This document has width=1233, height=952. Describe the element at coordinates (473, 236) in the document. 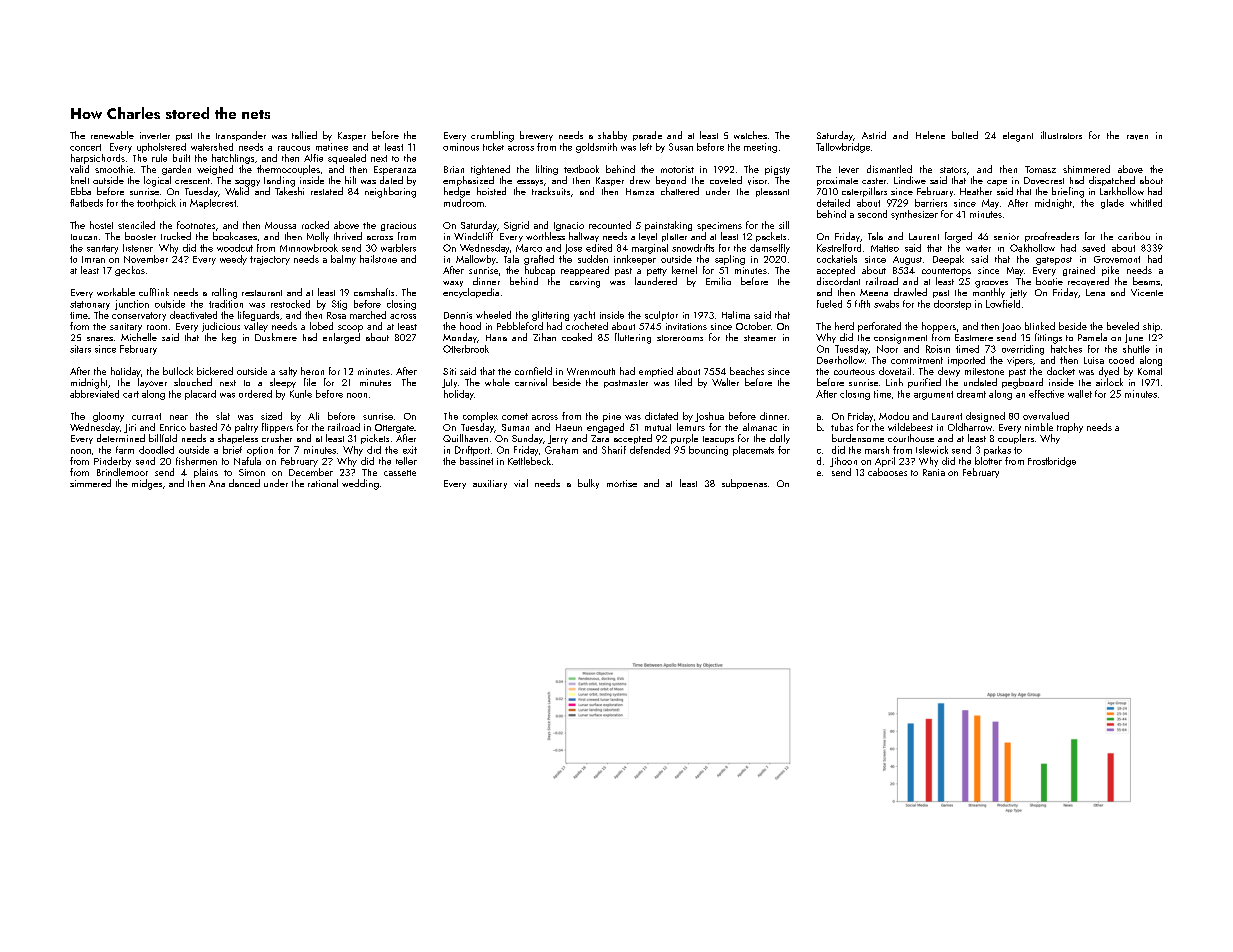

I see `Windcliff` at that location.
